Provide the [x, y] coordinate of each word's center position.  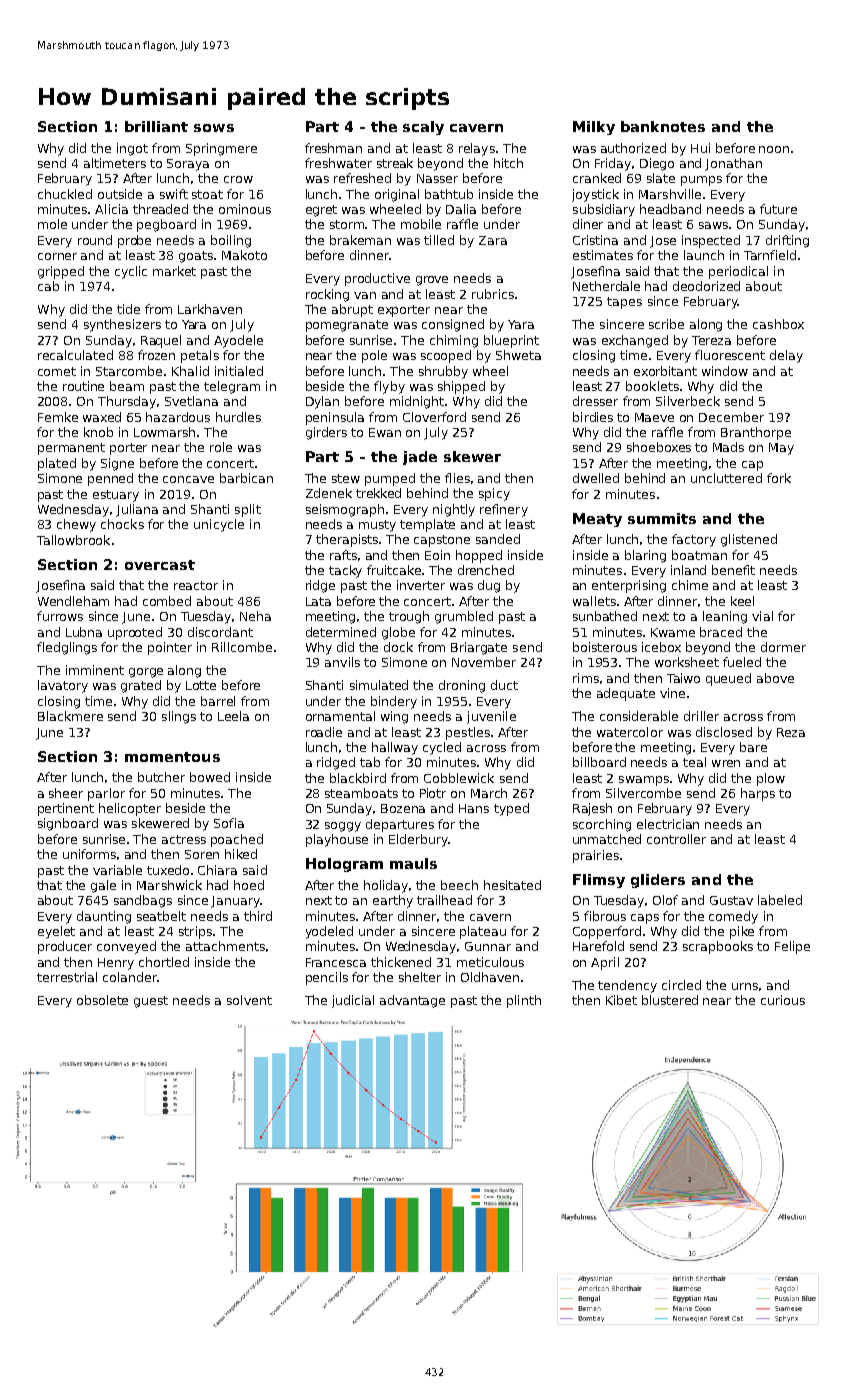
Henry [116, 964]
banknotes [663, 126]
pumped [390, 479]
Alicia [111, 209]
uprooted [135, 633]
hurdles [238, 417]
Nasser [437, 178]
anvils [342, 662]
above [775, 678]
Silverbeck [688, 401]
